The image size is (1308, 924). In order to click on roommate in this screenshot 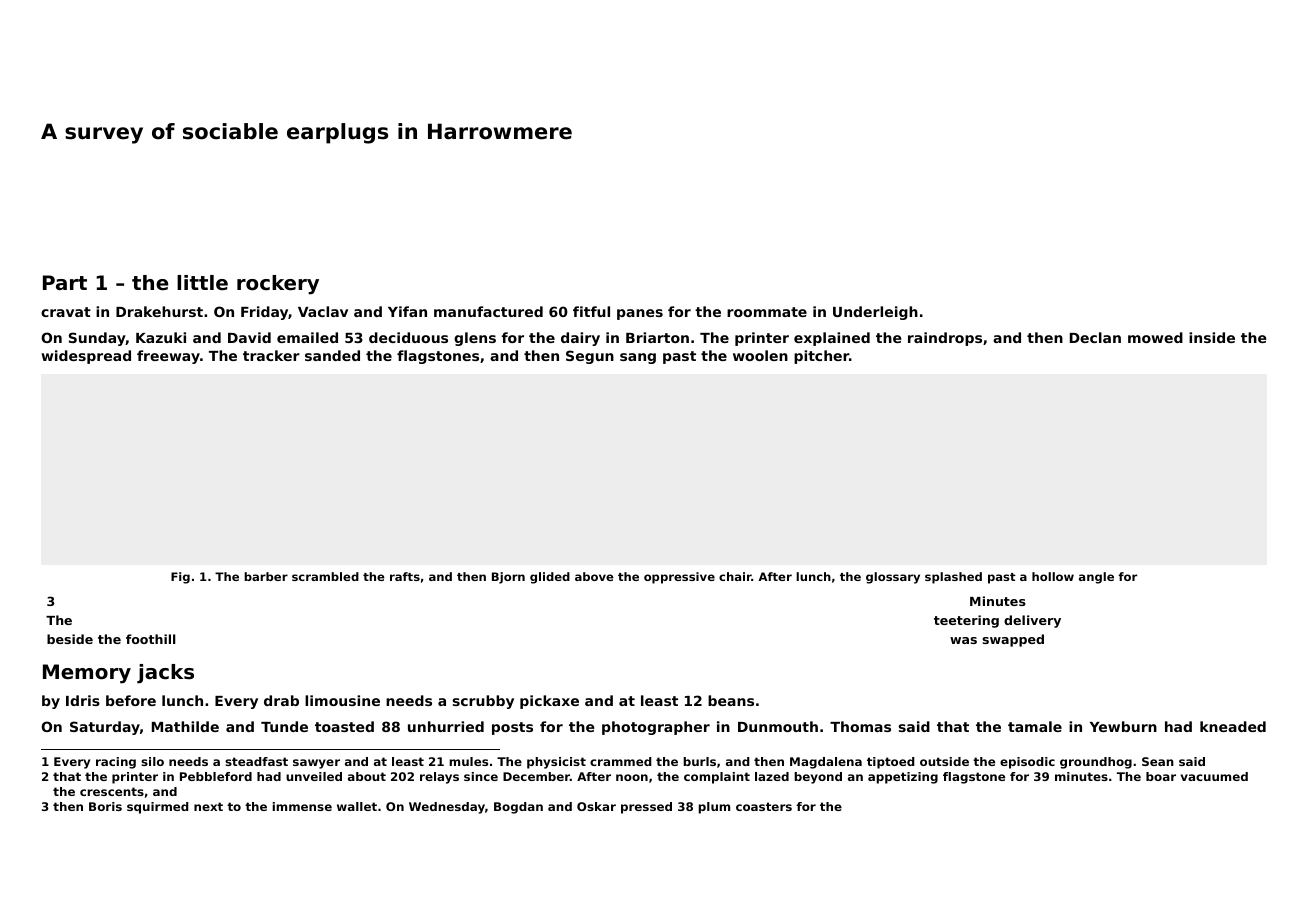, I will do `click(767, 312)`.
